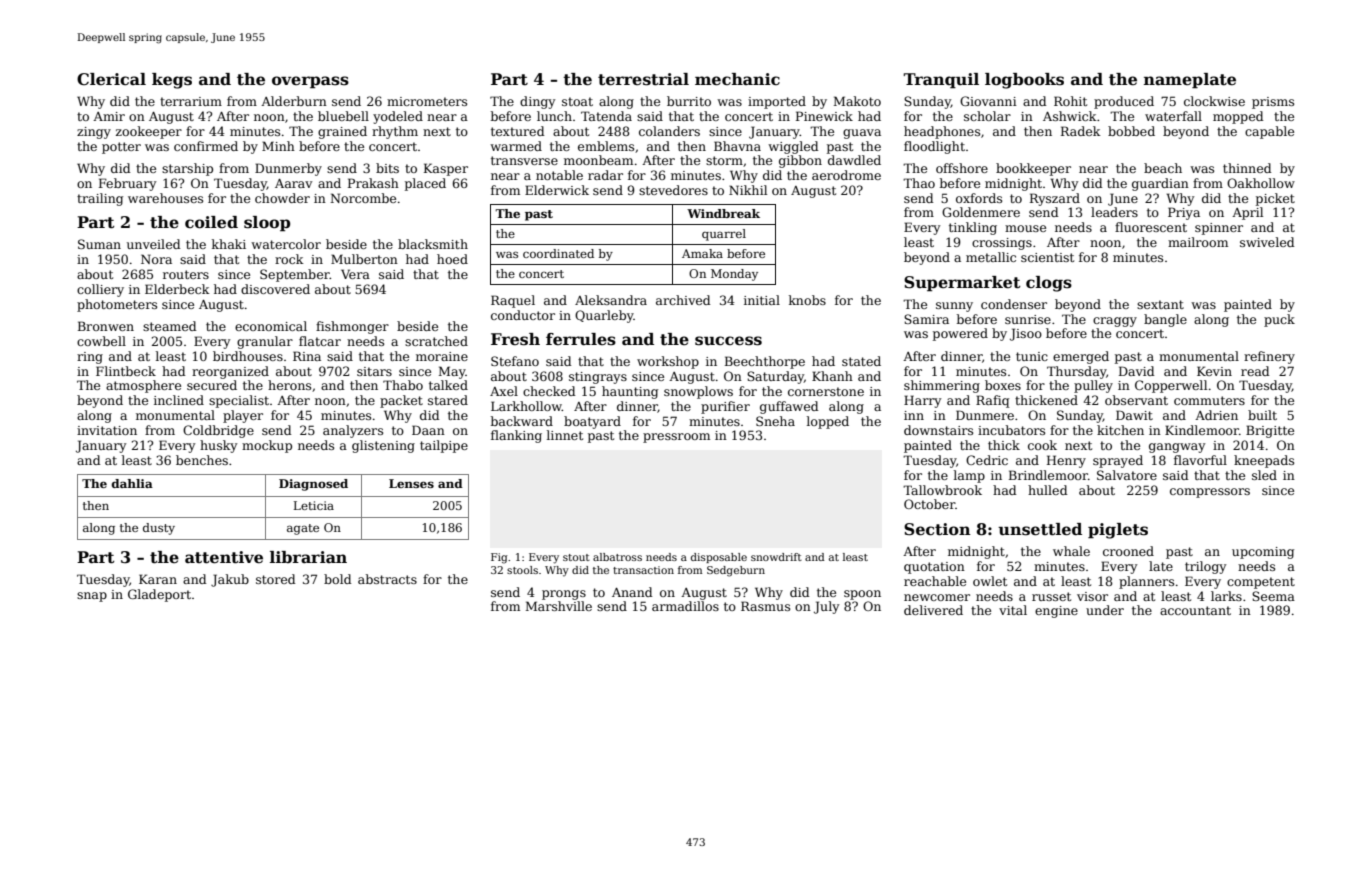  What do you see at coordinates (159, 595) in the screenshot?
I see `Gladeport` at bounding box center [159, 595].
